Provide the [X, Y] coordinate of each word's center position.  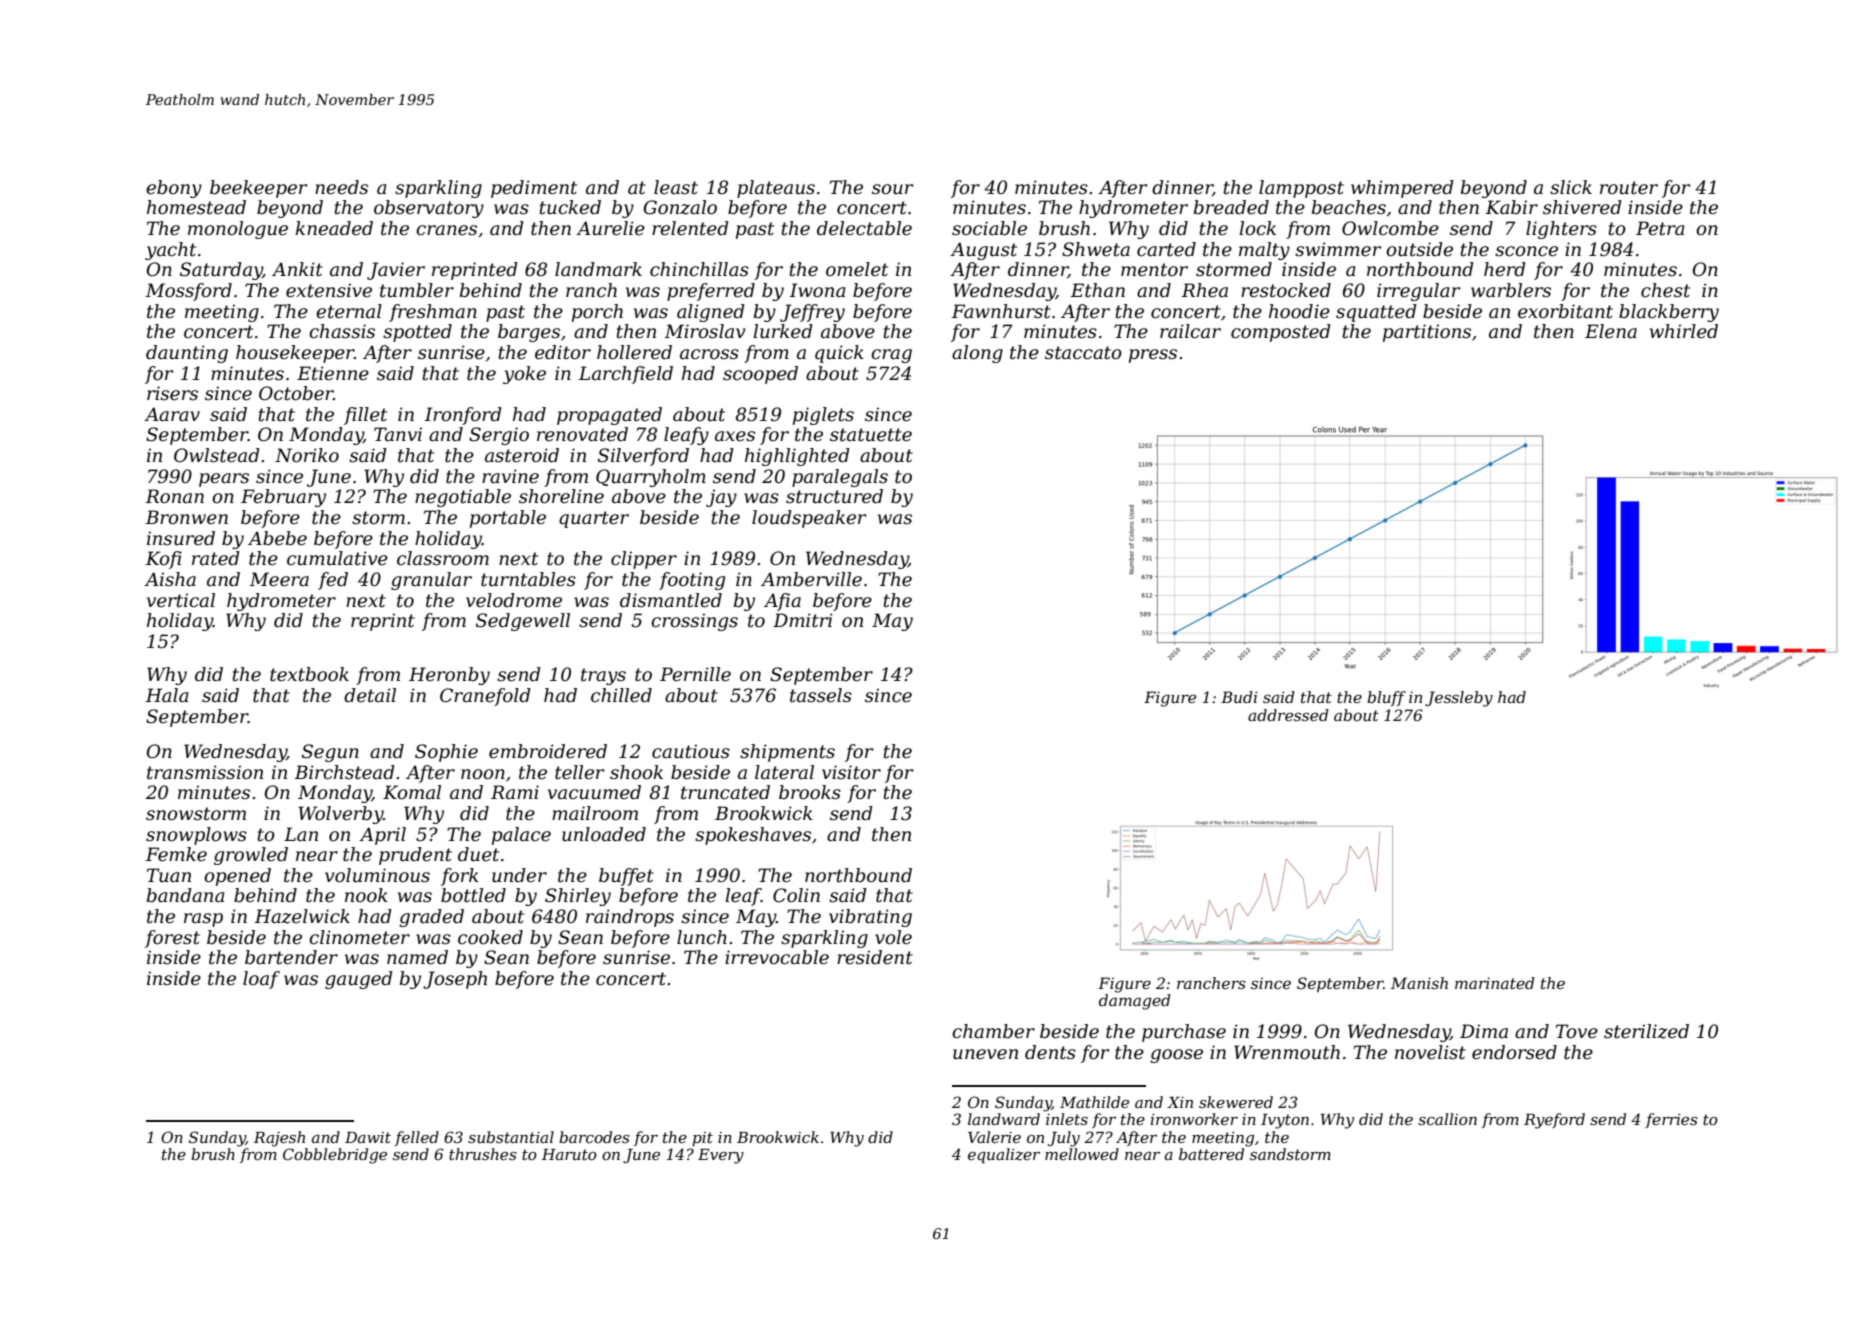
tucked [570, 207]
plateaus [776, 189]
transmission [205, 772]
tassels [821, 695]
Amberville [811, 579]
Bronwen [186, 517]
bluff [1386, 698]
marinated [1495, 983]
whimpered [1402, 189]
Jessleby [1459, 699]
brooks [810, 792]
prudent [415, 856]
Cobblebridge [335, 1156]
